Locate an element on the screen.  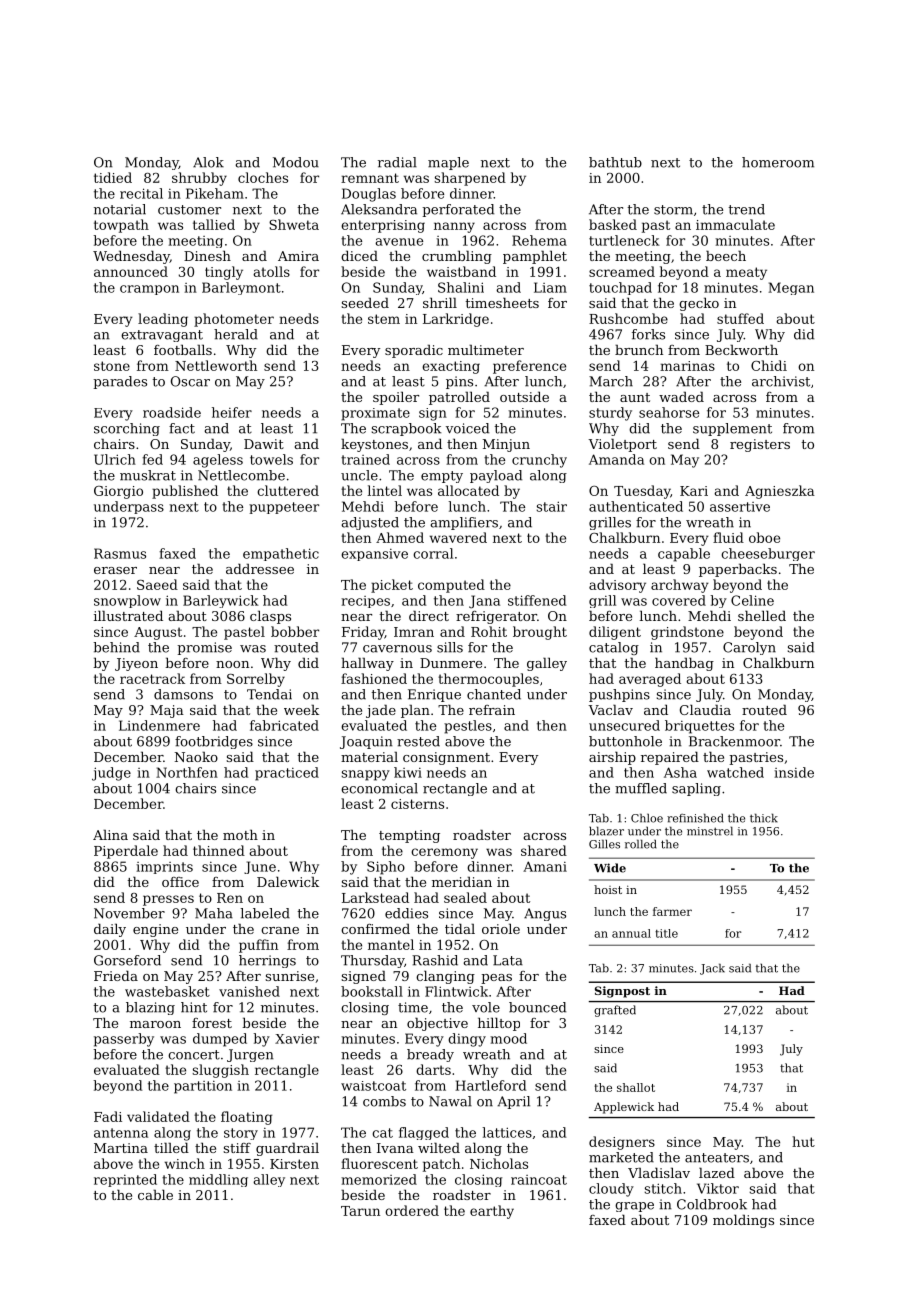
validated is located at coordinates (158, 1116).
